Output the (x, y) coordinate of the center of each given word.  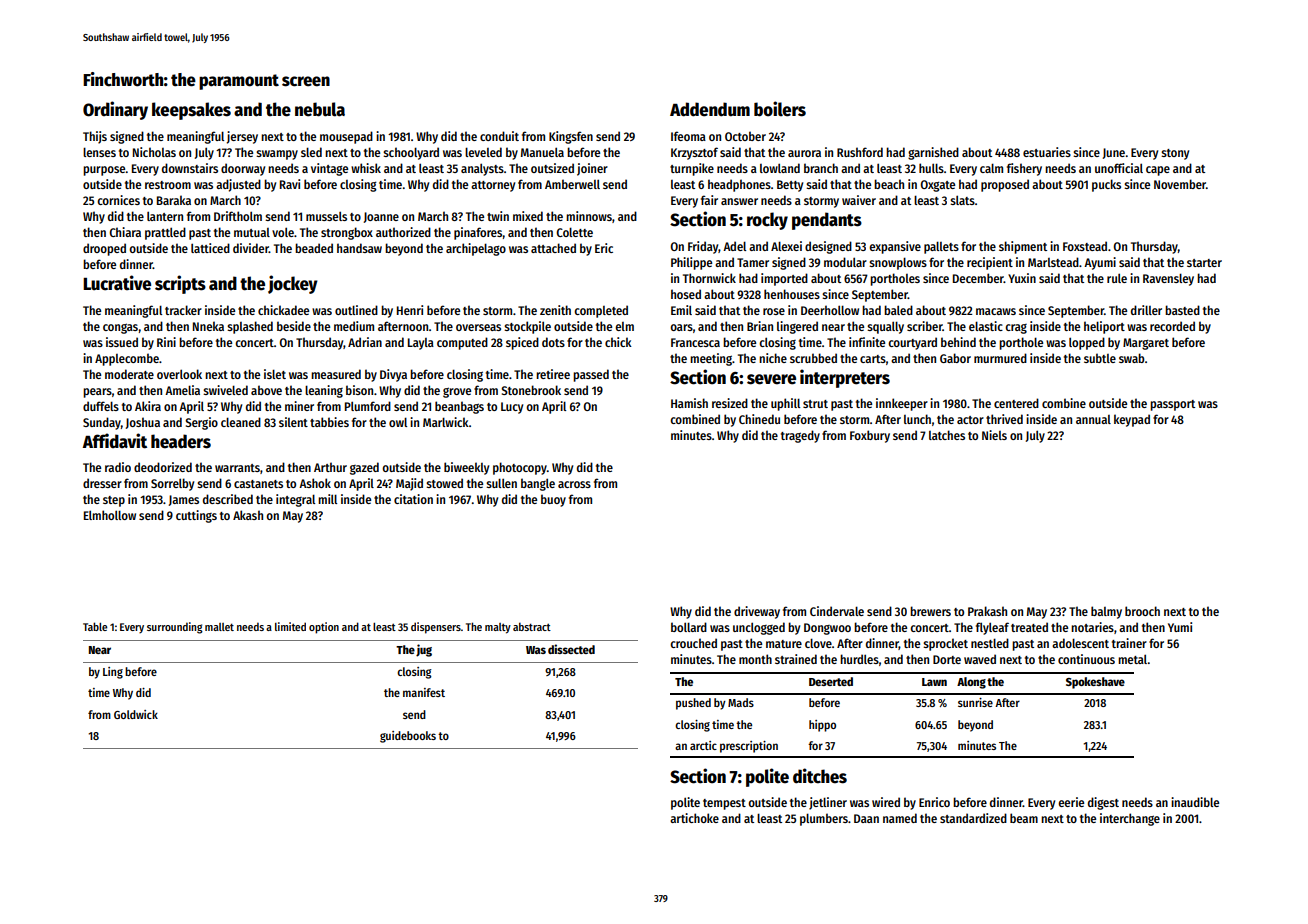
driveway (757, 612)
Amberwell (572, 184)
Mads (741, 702)
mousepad (346, 137)
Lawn (934, 682)
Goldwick (136, 714)
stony (1175, 154)
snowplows (898, 263)
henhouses (792, 294)
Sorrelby (172, 484)
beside (294, 326)
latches (947, 435)
